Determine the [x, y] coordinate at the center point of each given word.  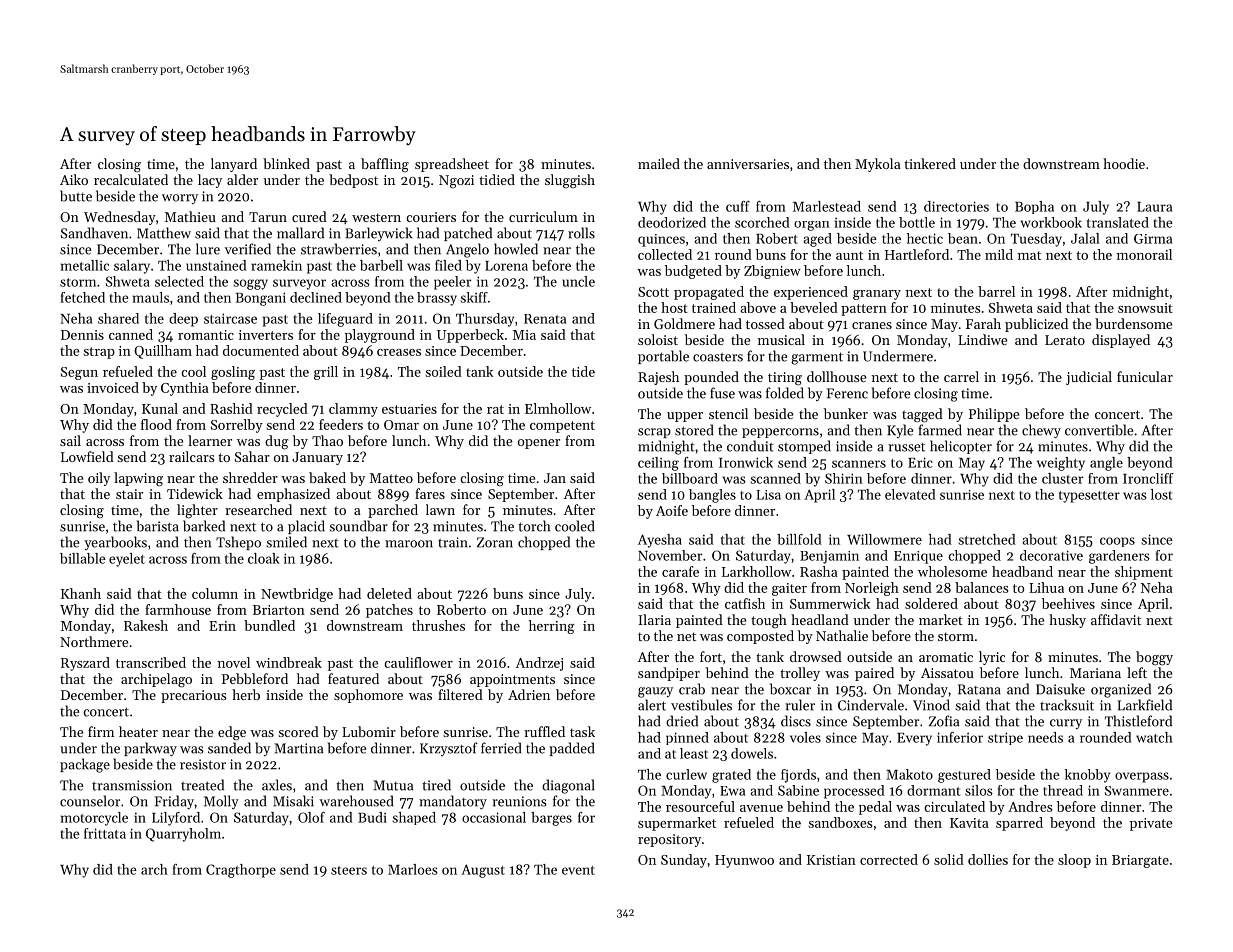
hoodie [1124, 163]
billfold [799, 539]
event [578, 870]
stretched [987, 539]
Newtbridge [297, 595]
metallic [85, 265]
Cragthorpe [241, 871]
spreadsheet [452, 165]
